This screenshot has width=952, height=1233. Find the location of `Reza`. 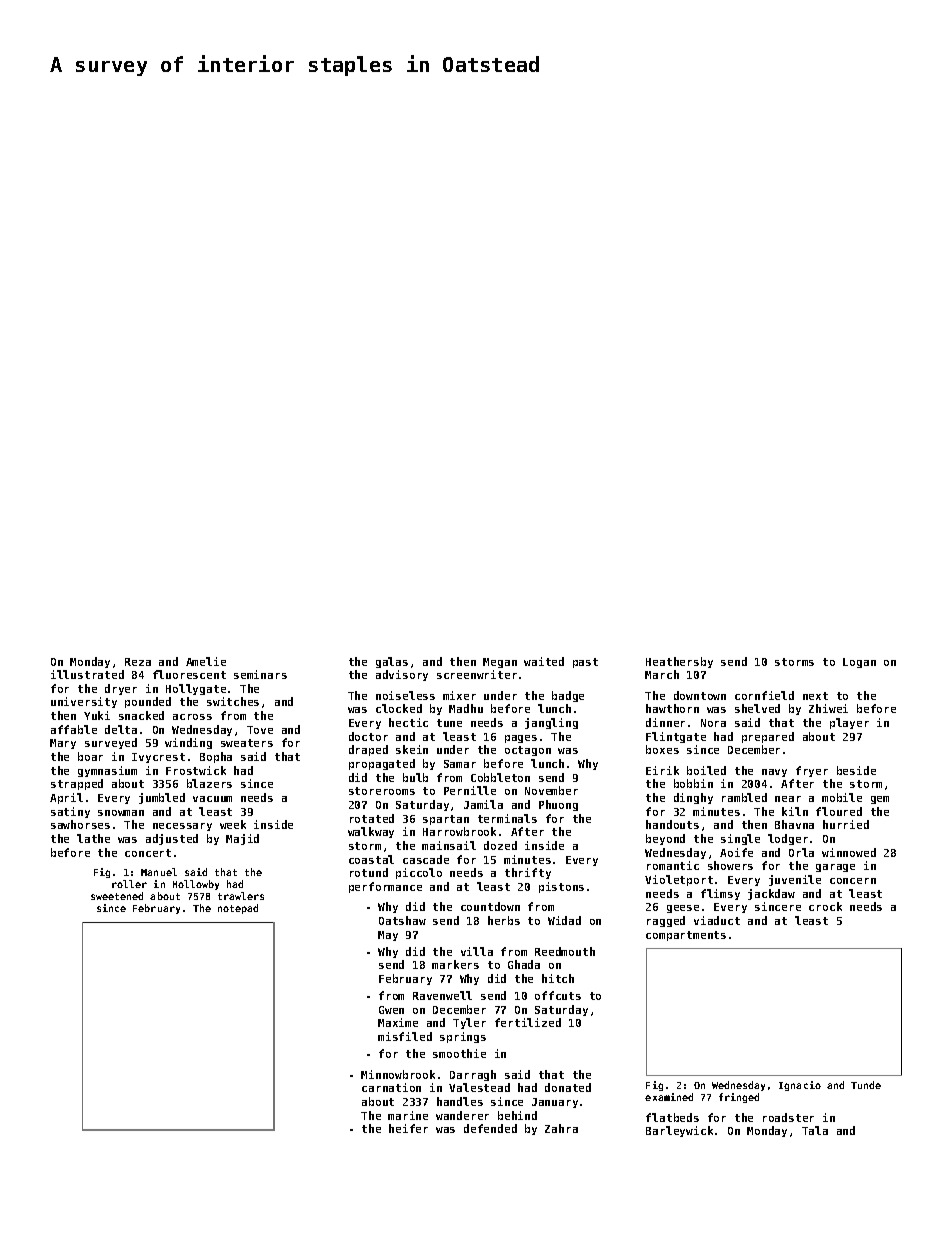

Reza is located at coordinates (138, 662).
